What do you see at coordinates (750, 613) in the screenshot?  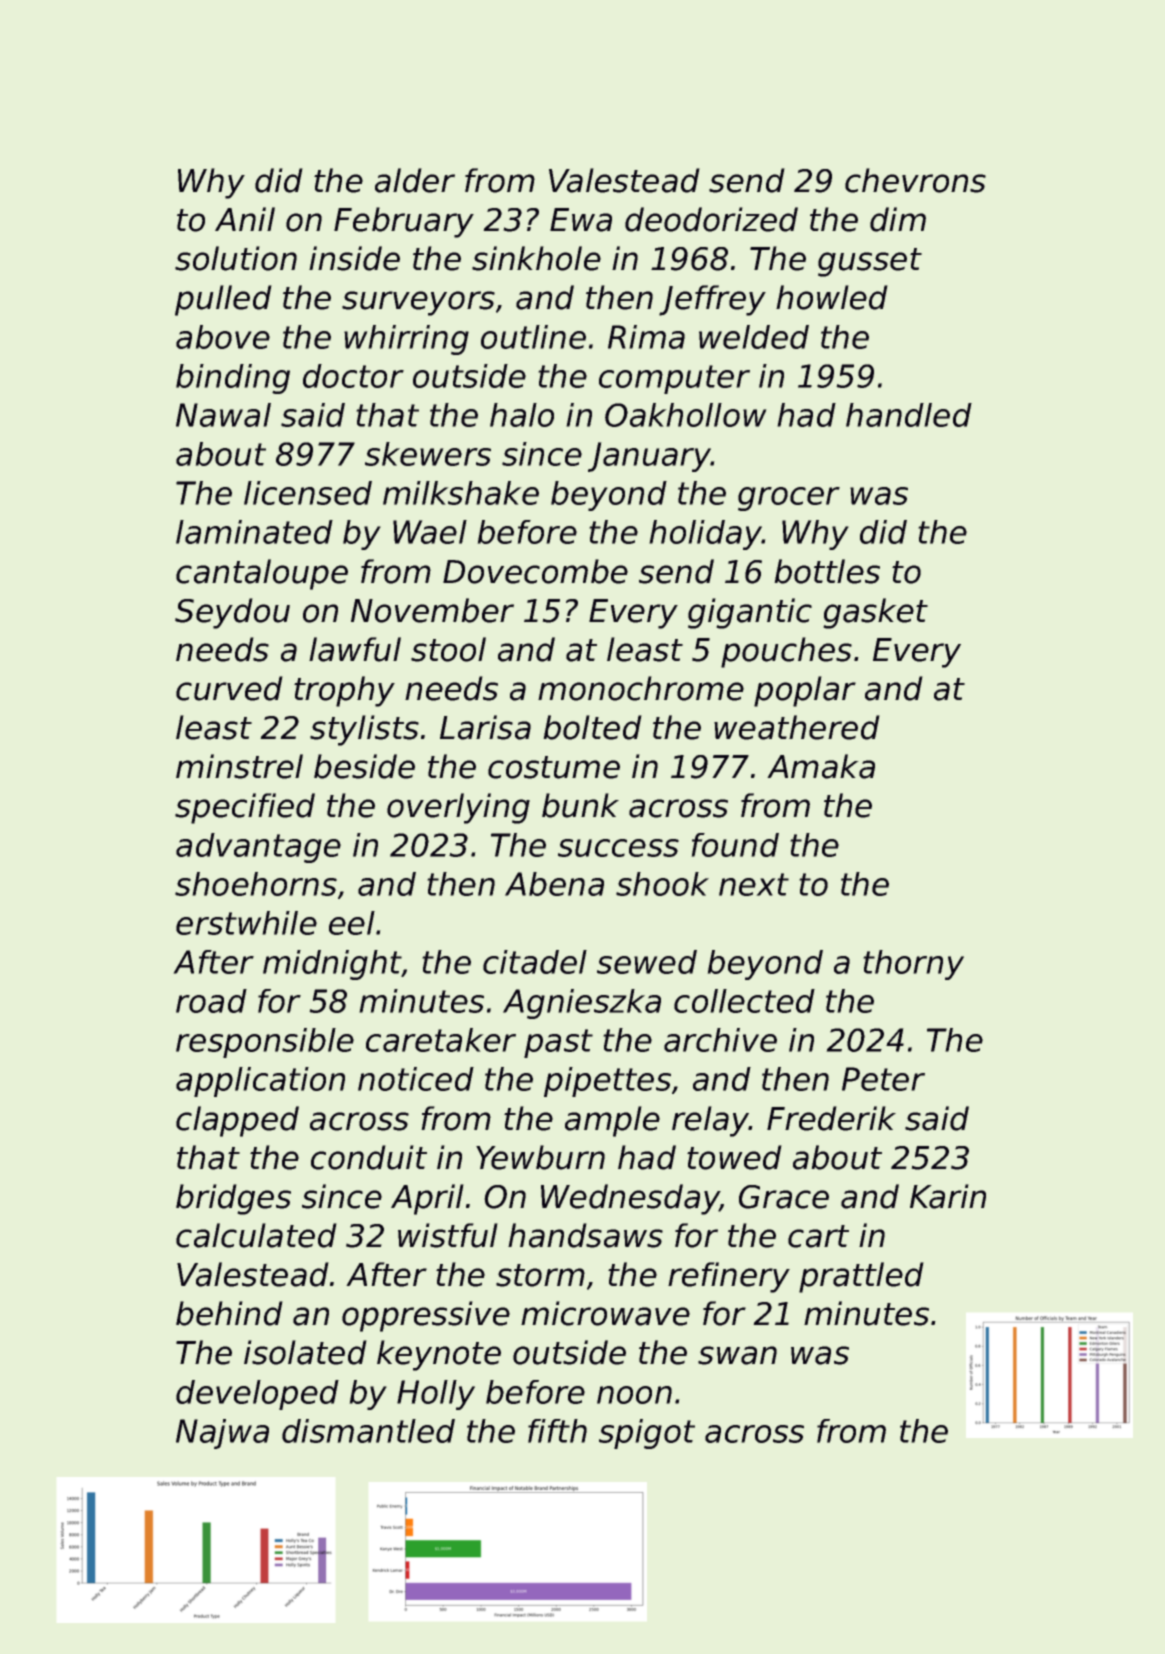 I see `gigantic` at bounding box center [750, 613].
